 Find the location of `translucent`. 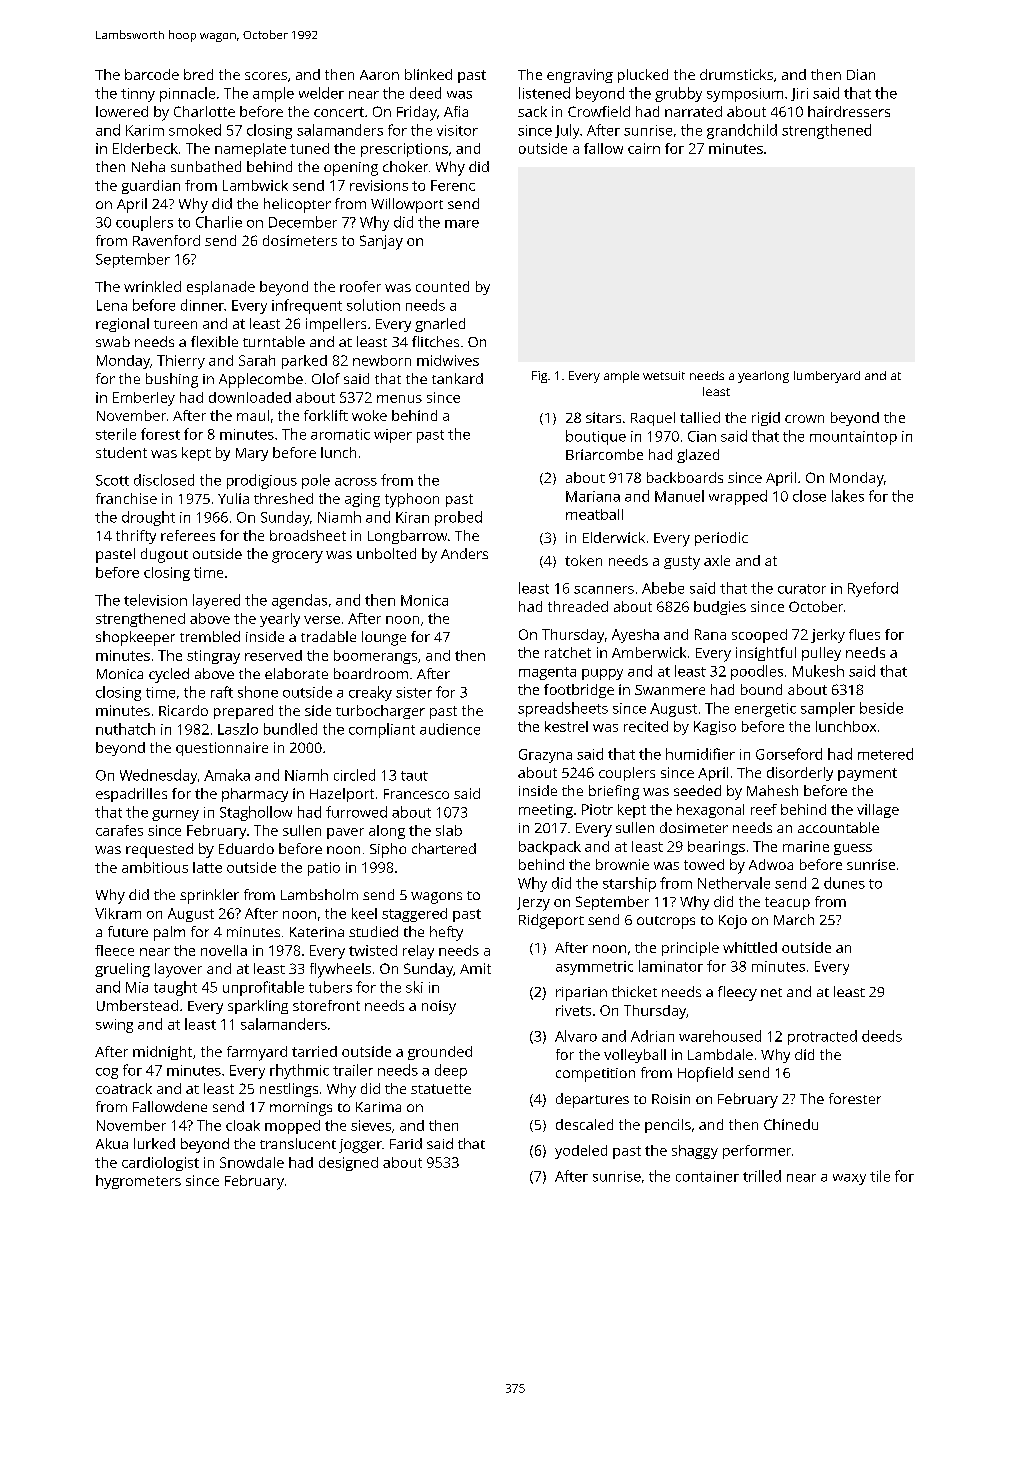

translucent is located at coordinates (298, 1143).
